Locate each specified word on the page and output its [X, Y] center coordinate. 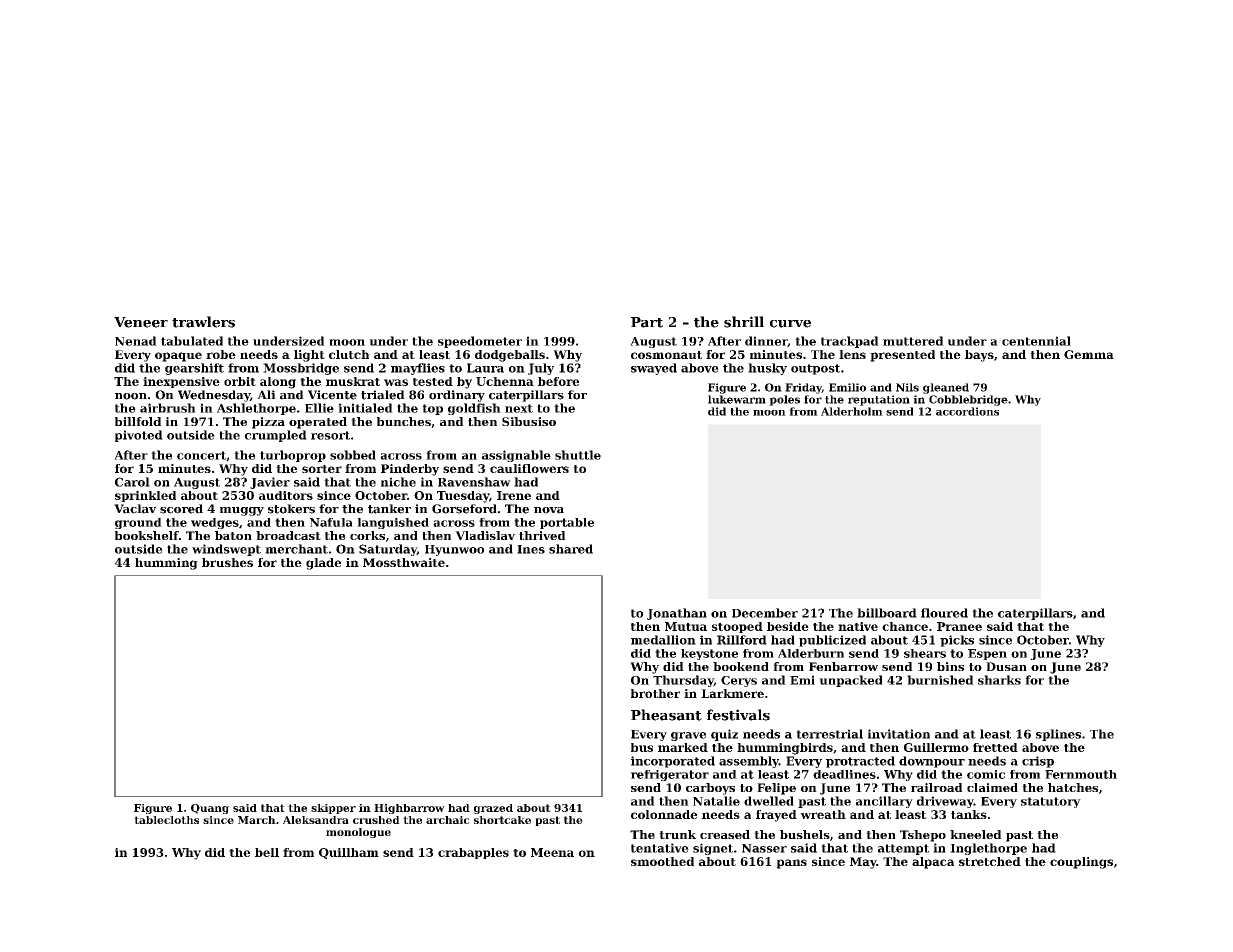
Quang [210, 809]
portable [567, 523]
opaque [178, 357]
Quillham [349, 853]
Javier [270, 483]
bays [979, 356]
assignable [516, 456]
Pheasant [666, 715]
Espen [987, 654]
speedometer [480, 342]
